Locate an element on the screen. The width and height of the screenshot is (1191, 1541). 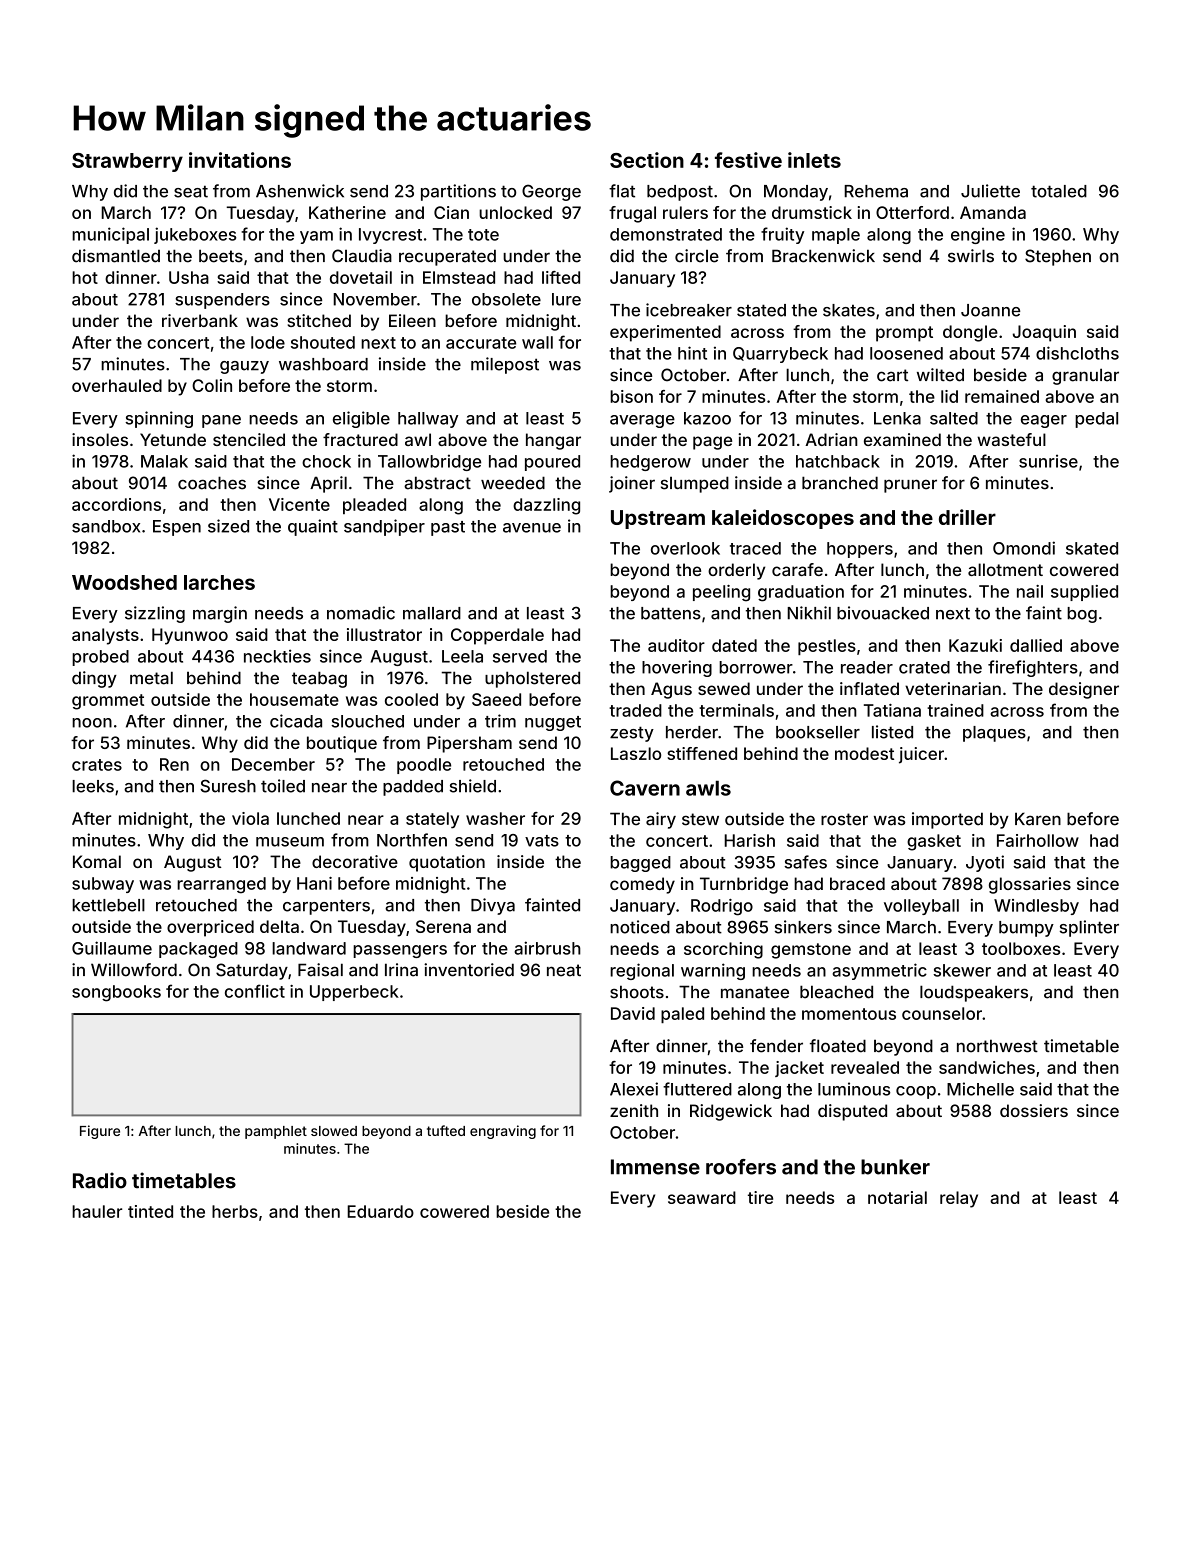
seaward is located at coordinates (702, 1197).
